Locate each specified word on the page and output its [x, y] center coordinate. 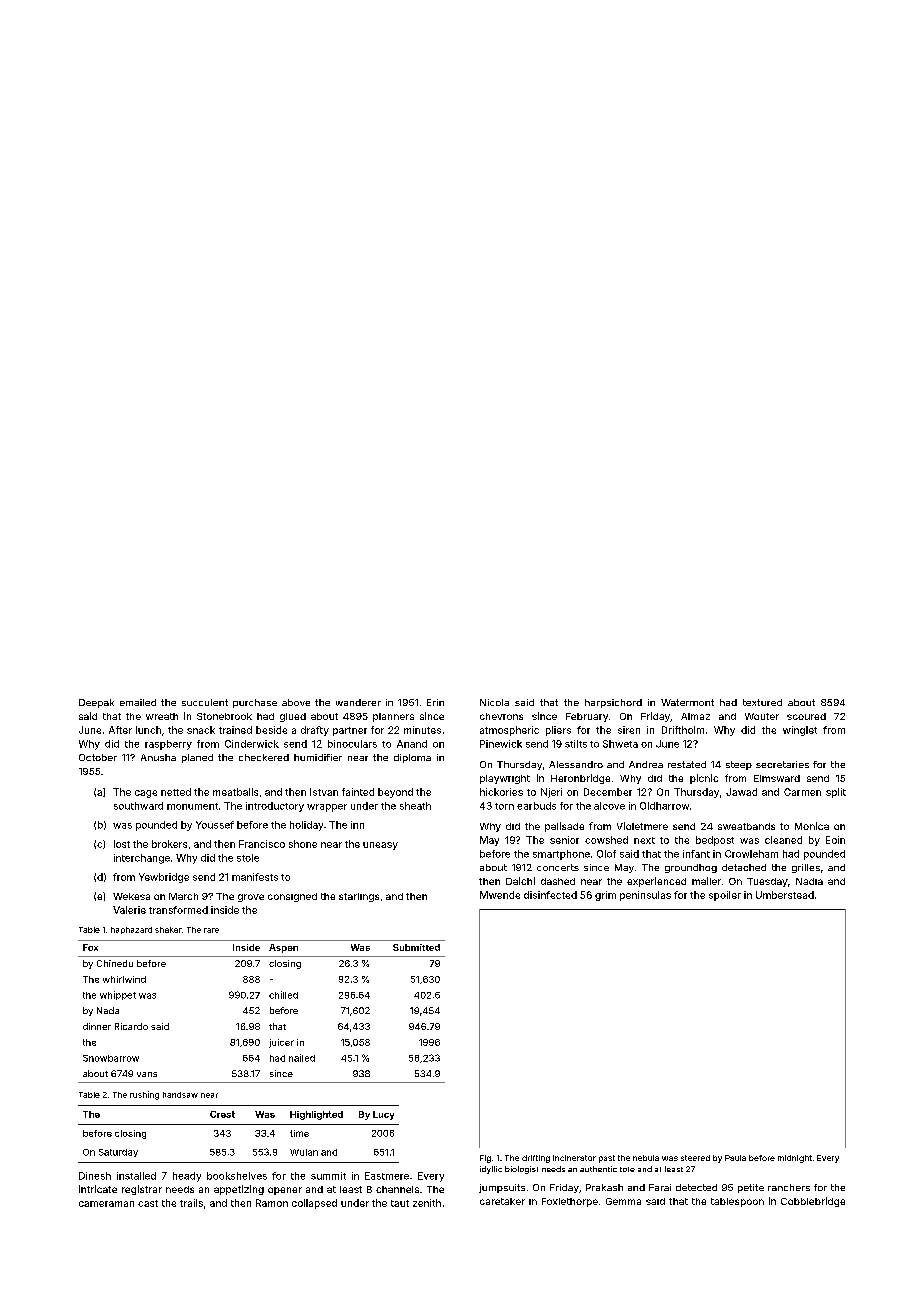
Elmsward [777, 778]
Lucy [383, 1115]
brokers [169, 844]
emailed [138, 702]
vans [147, 1074]
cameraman [106, 1204]
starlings [359, 897]
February [587, 717]
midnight [795, 1159]
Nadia [809, 881]
